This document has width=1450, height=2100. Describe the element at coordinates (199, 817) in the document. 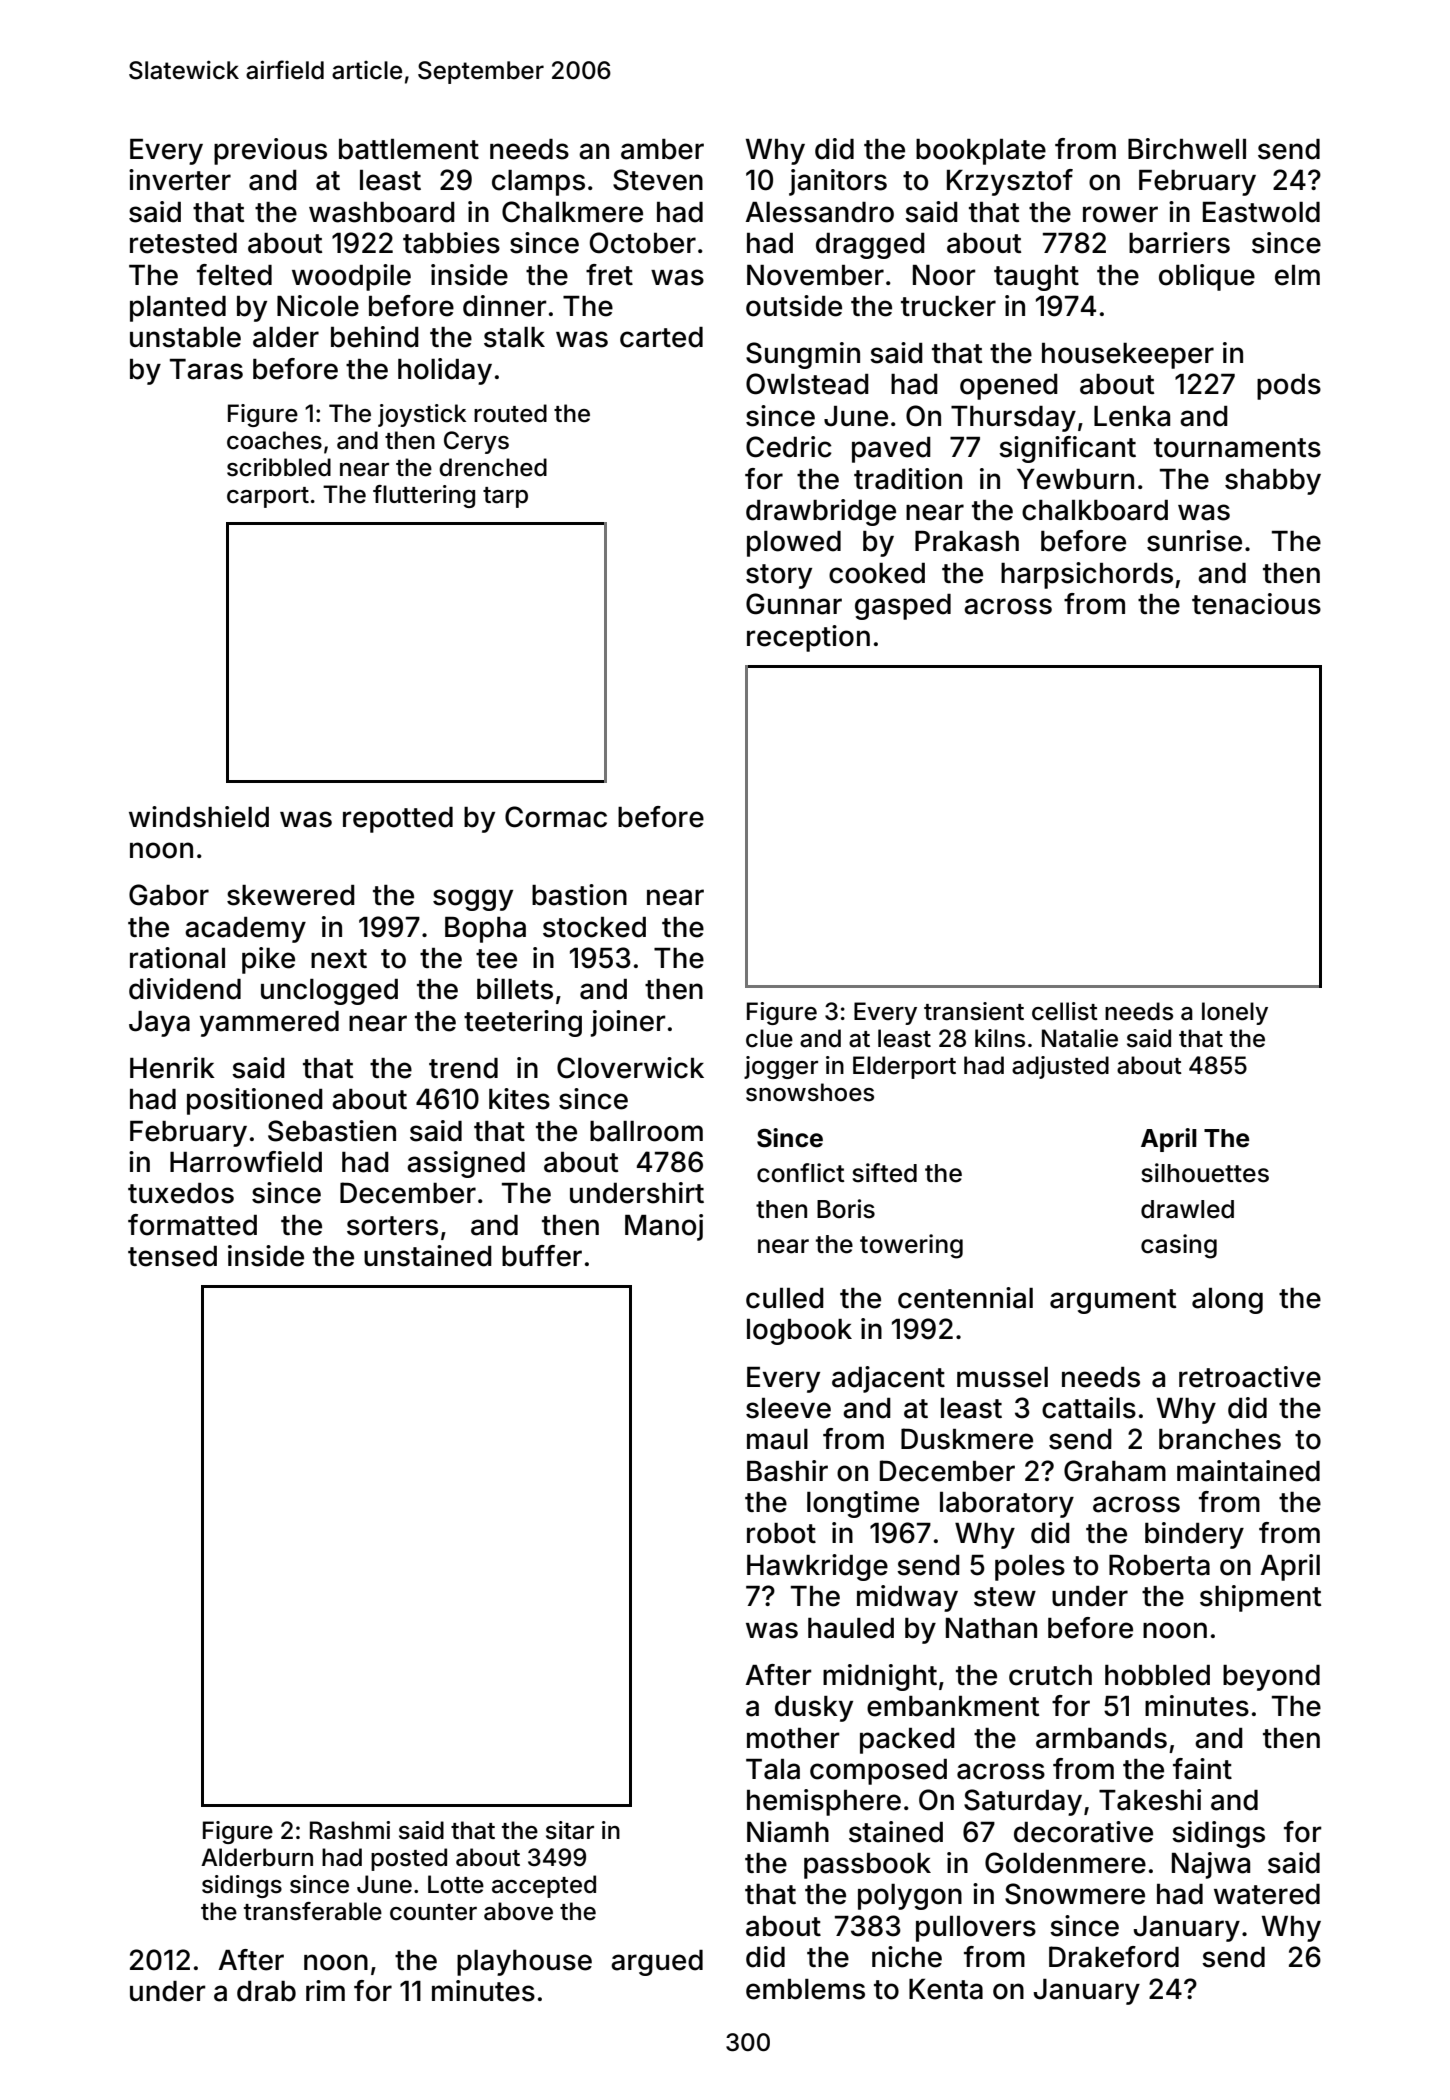

I see `windshield` at that location.
